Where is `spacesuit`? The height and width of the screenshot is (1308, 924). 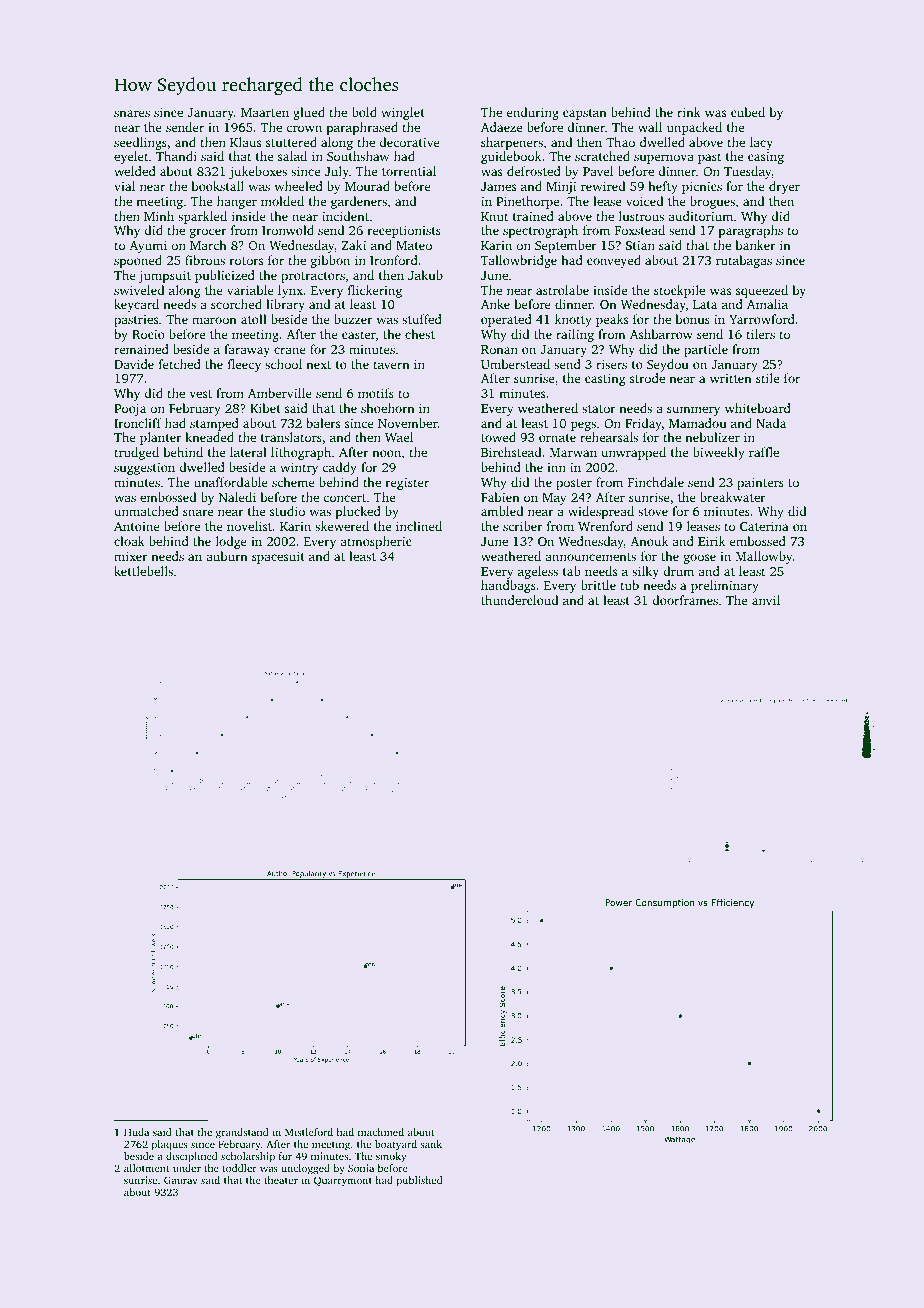
spacesuit is located at coordinates (278, 558).
